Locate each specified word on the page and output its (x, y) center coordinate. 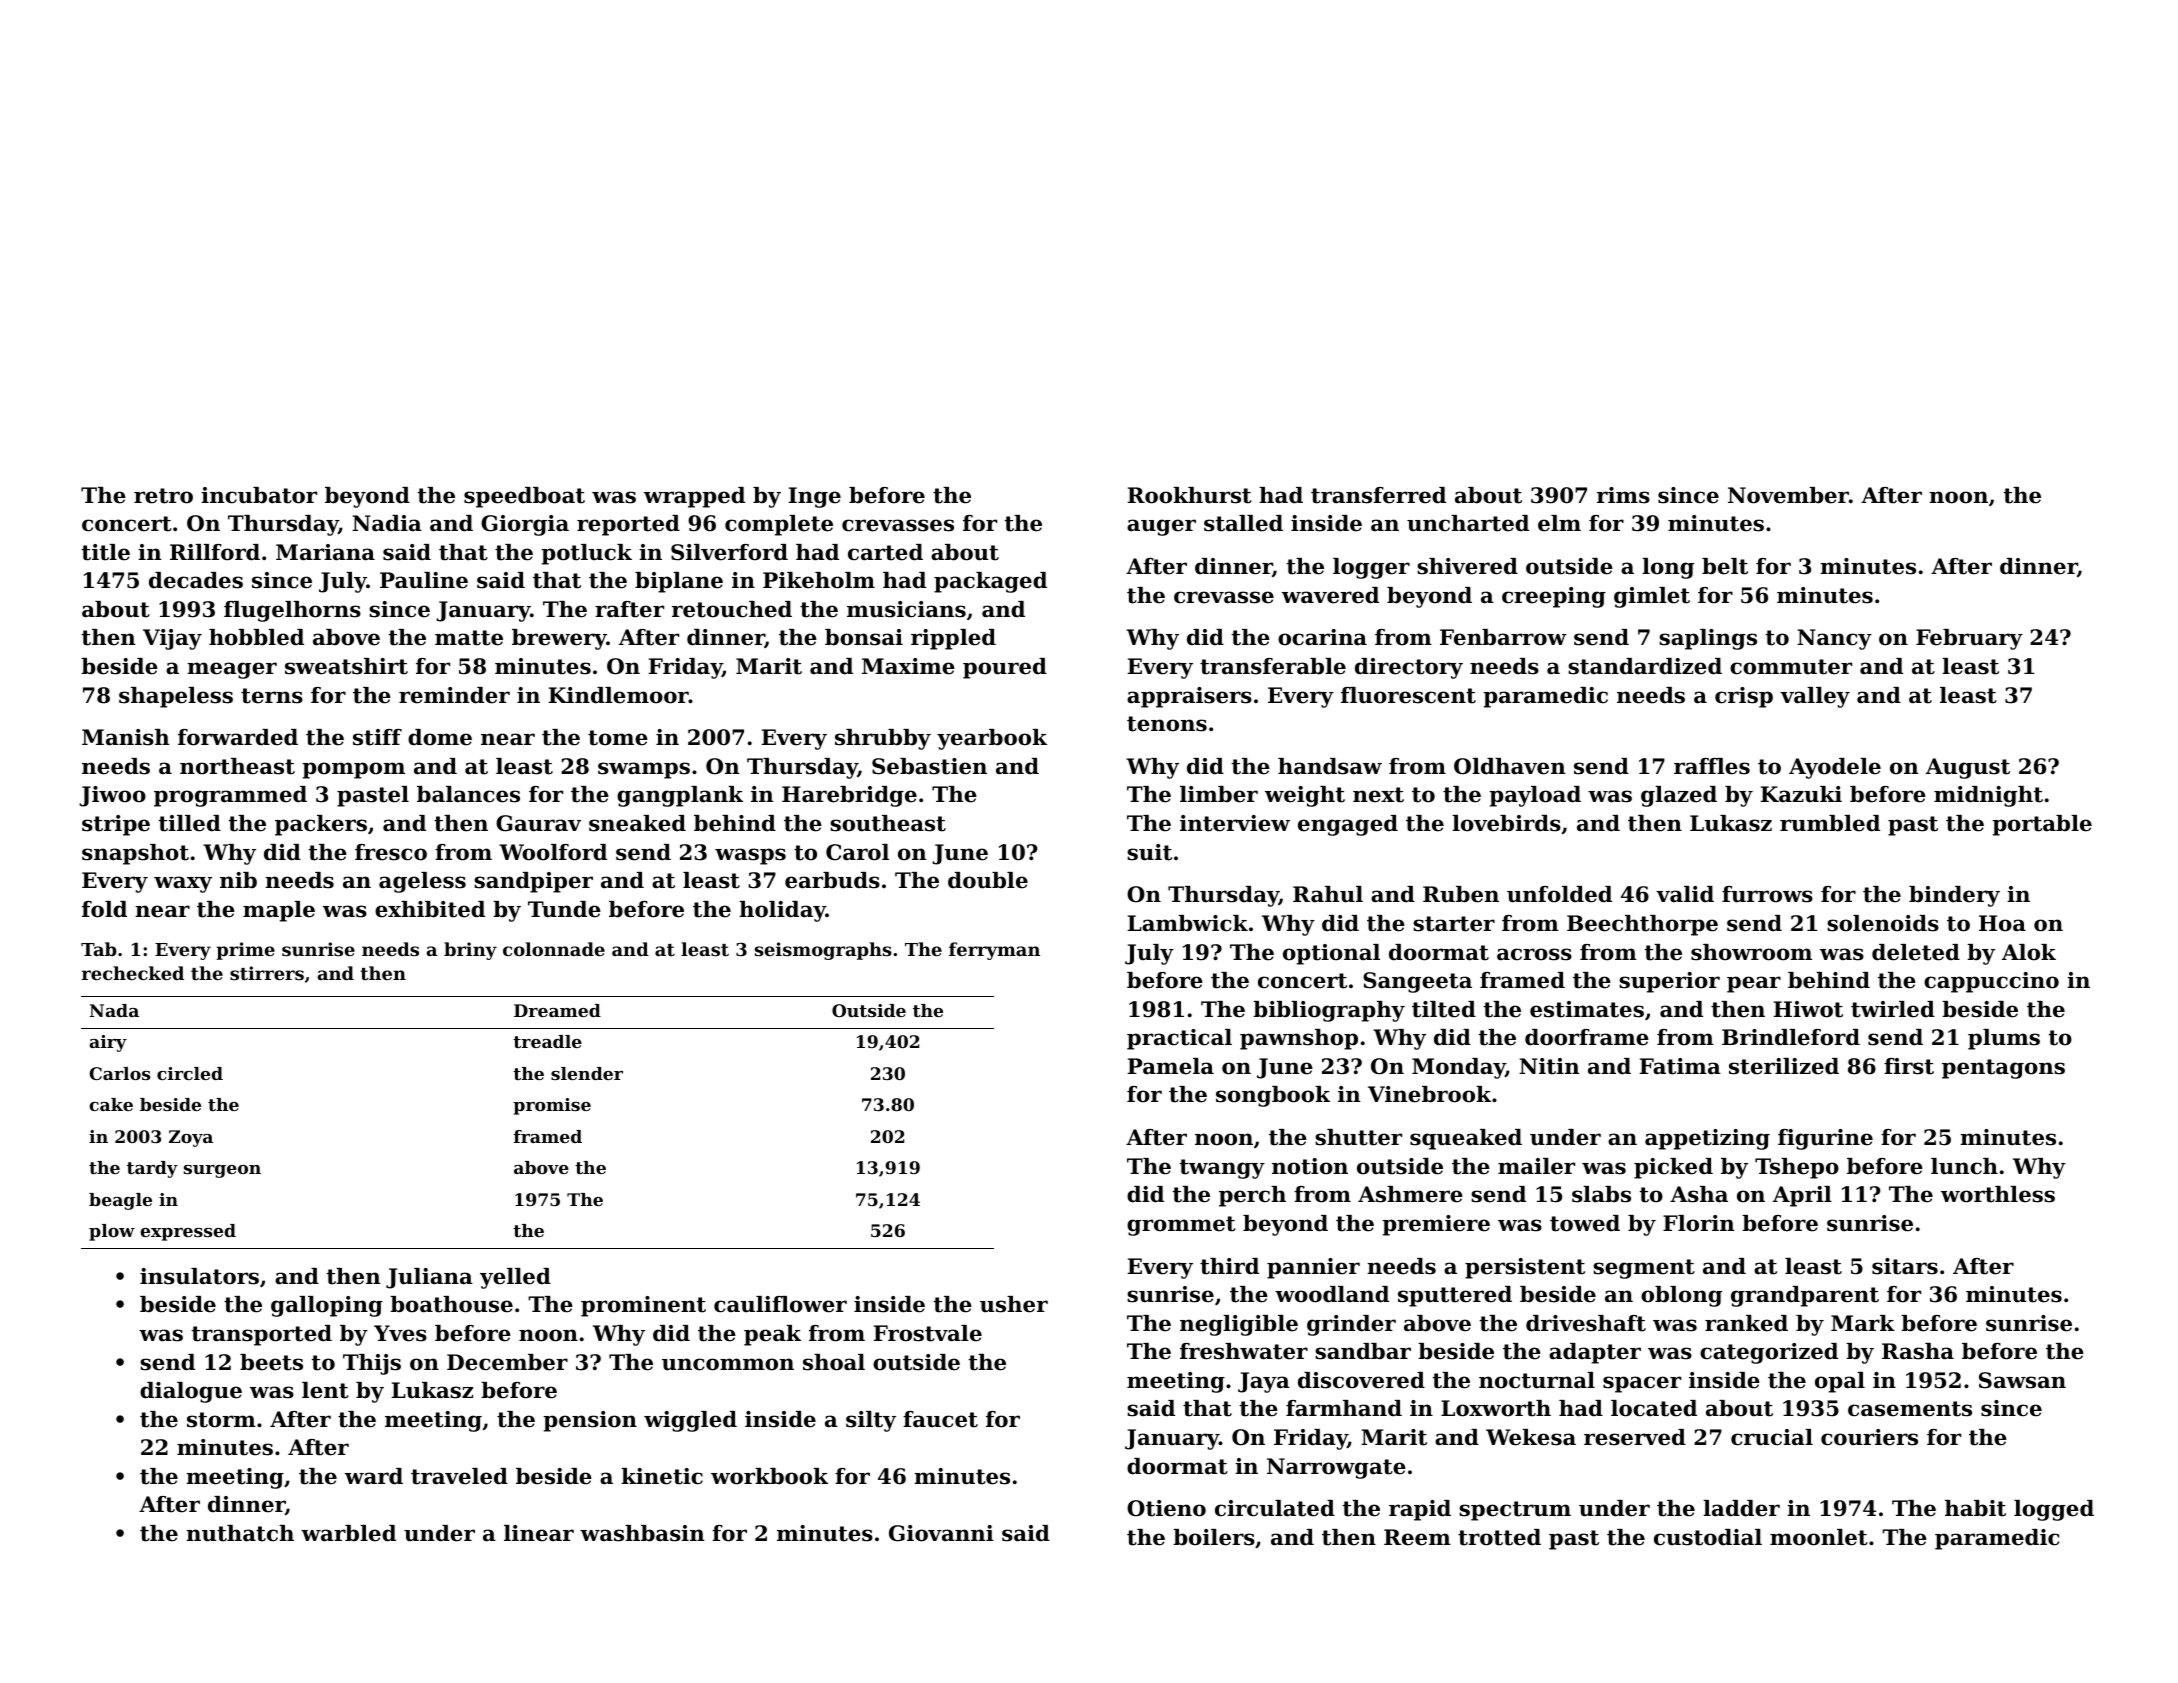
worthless (1998, 1194)
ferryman (994, 951)
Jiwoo (112, 796)
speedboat (524, 497)
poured (1005, 668)
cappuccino (1991, 982)
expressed (188, 1232)
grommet (1181, 1226)
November (1788, 495)
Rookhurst (1189, 495)
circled (190, 1073)
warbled (348, 1533)
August (1968, 768)
